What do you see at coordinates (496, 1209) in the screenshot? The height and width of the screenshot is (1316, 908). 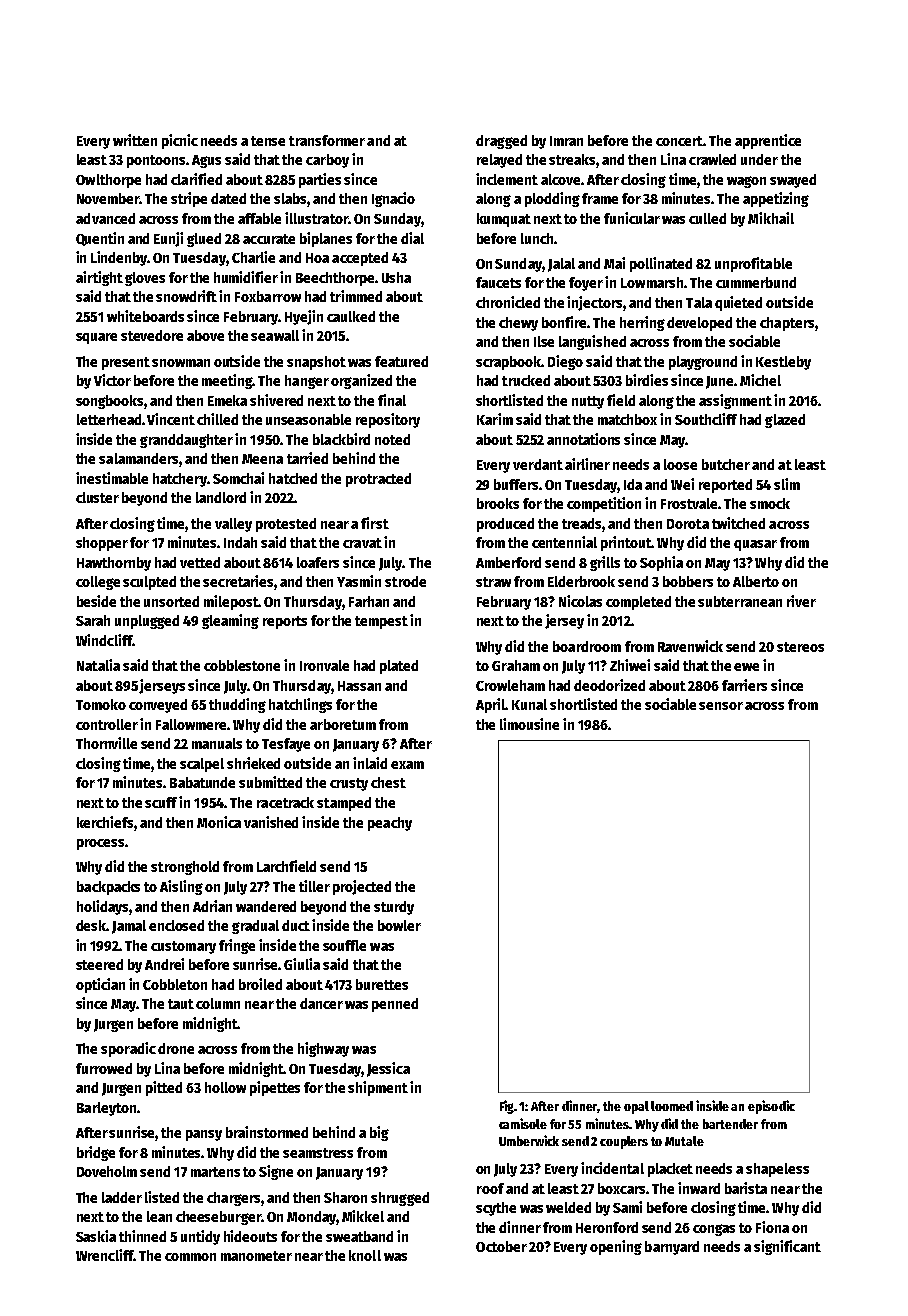 I see `scythe` at bounding box center [496, 1209].
